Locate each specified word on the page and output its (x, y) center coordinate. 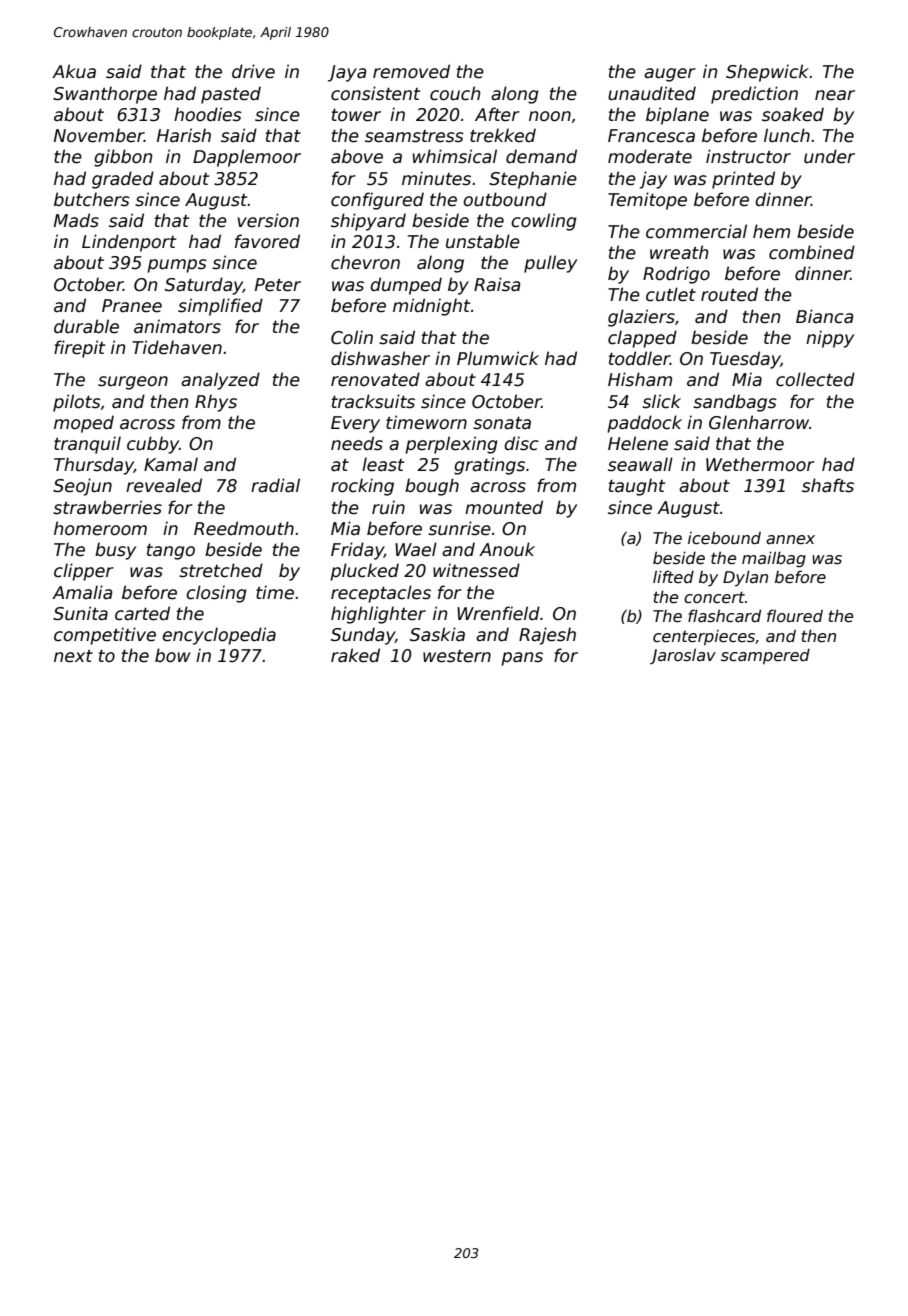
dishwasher (380, 358)
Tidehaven (177, 347)
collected (815, 379)
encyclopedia (219, 636)
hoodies (208, 114)
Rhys (216, 403)
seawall (640, 464)
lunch (787, 135)
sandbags (735, 403)
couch (455, 93)
